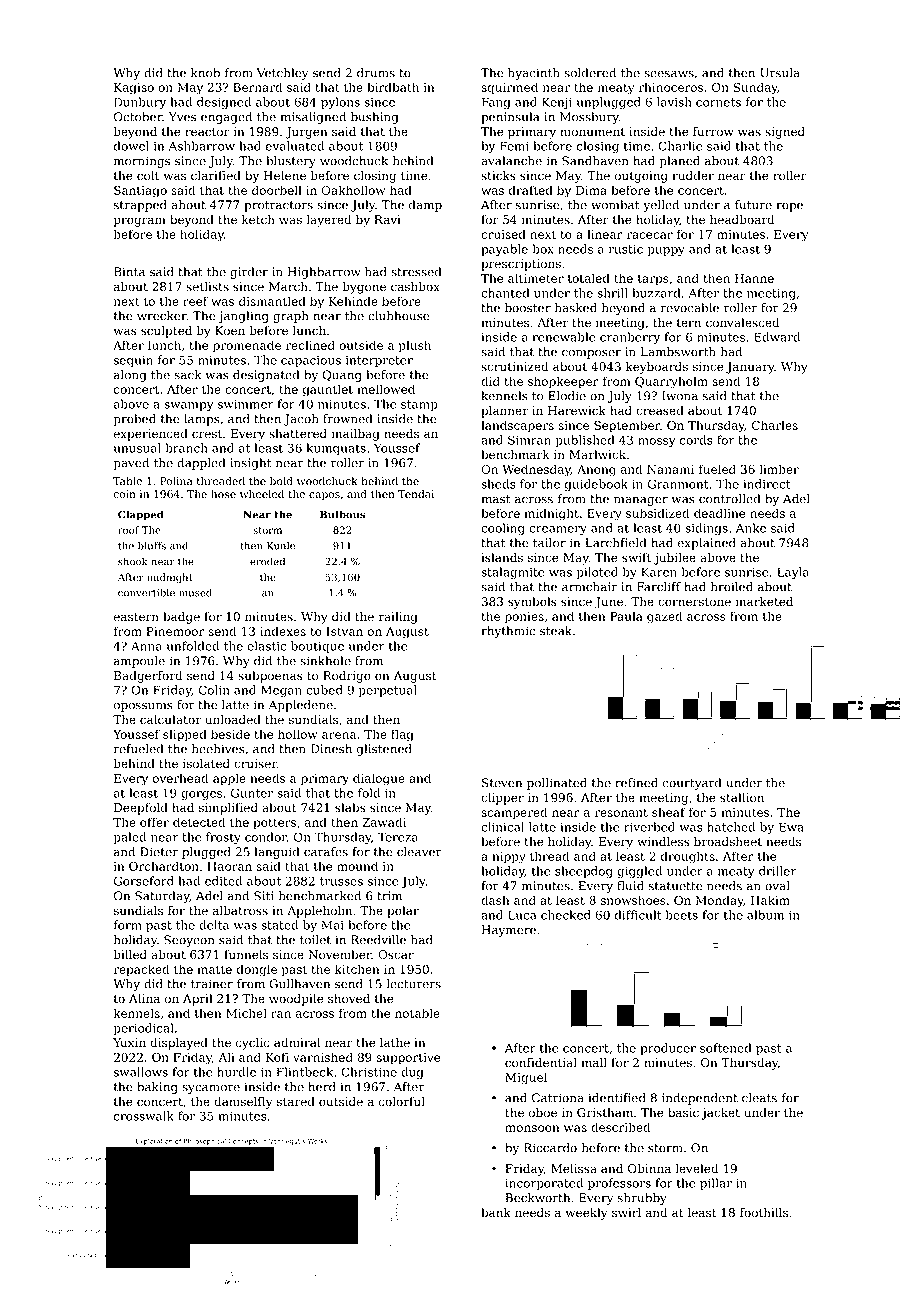  I want to click on wheeled, so click(262, 494).
